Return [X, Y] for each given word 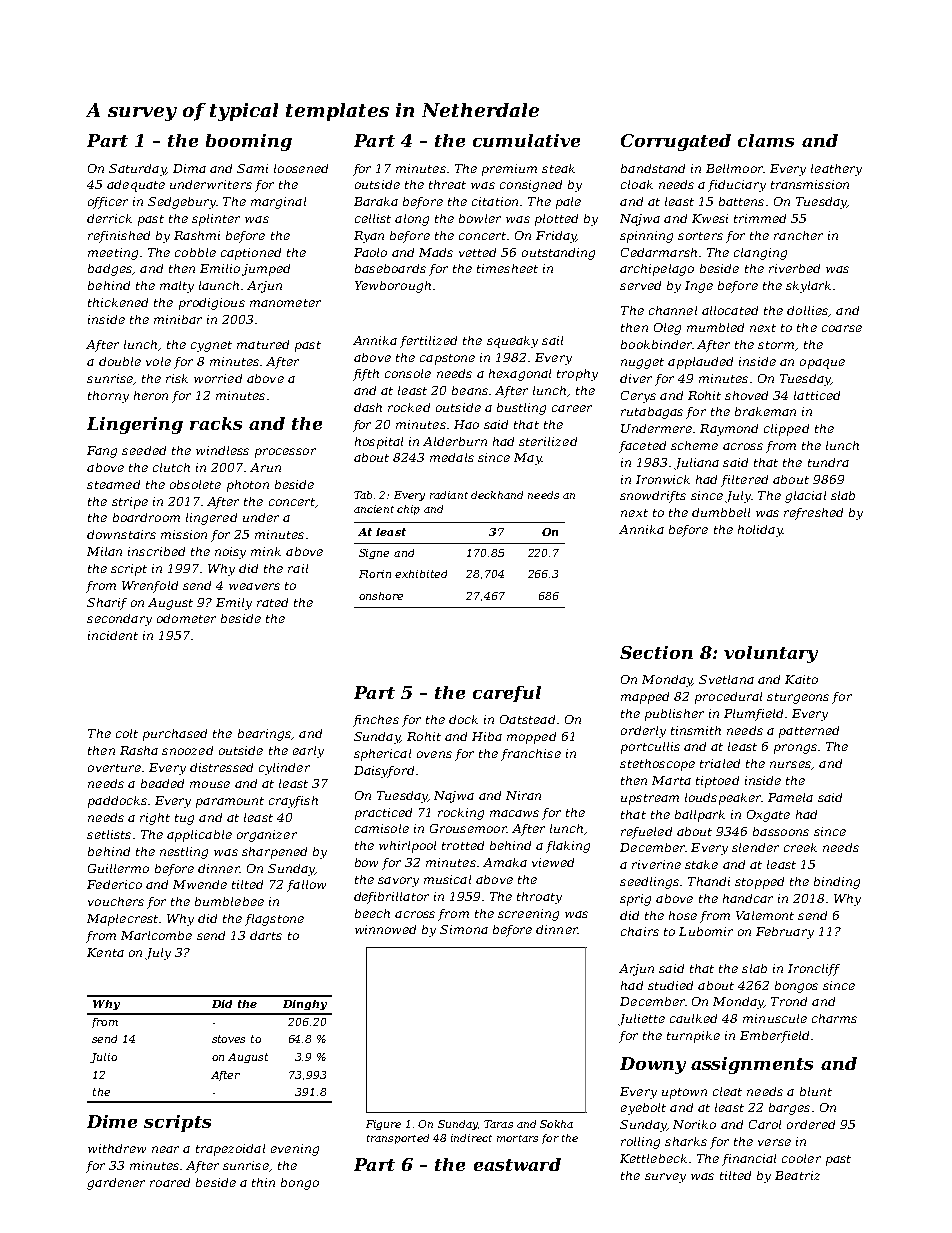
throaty [539, 898]
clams [766, 140]
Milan [104, 551]
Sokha [556, 1124]
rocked [409, 407]
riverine [656, 864]
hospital [379, 443]
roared [170, 1182]
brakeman [765, 411]
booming [249, 142]
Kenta [105, 952]
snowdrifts [653, 497]
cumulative [526, 140]
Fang [102, 452]
